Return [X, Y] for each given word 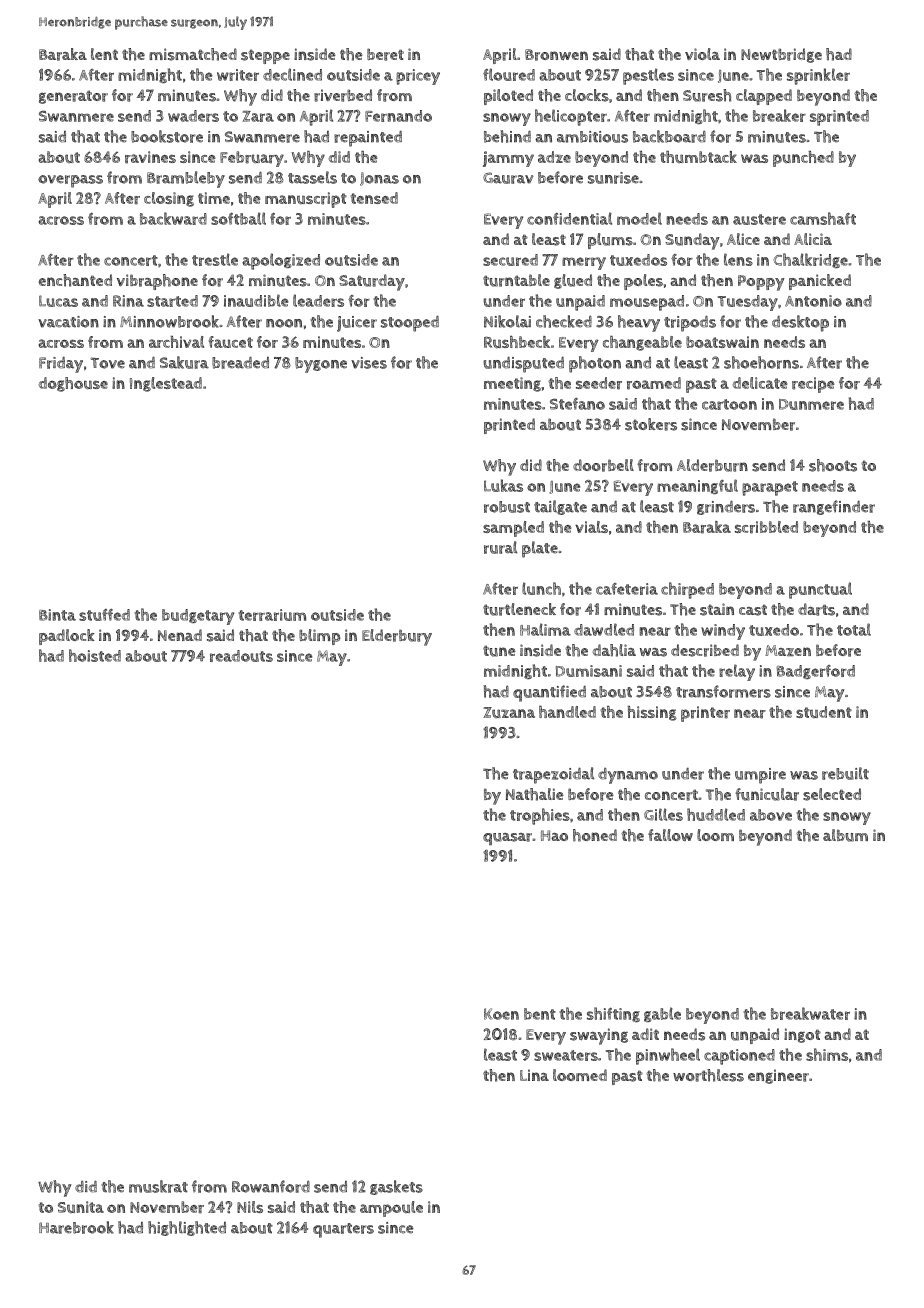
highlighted [187, 1228]
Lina [534, 1075]
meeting [512, 384]
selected [832, 794]
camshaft [823, 218]
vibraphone [157, 282]
